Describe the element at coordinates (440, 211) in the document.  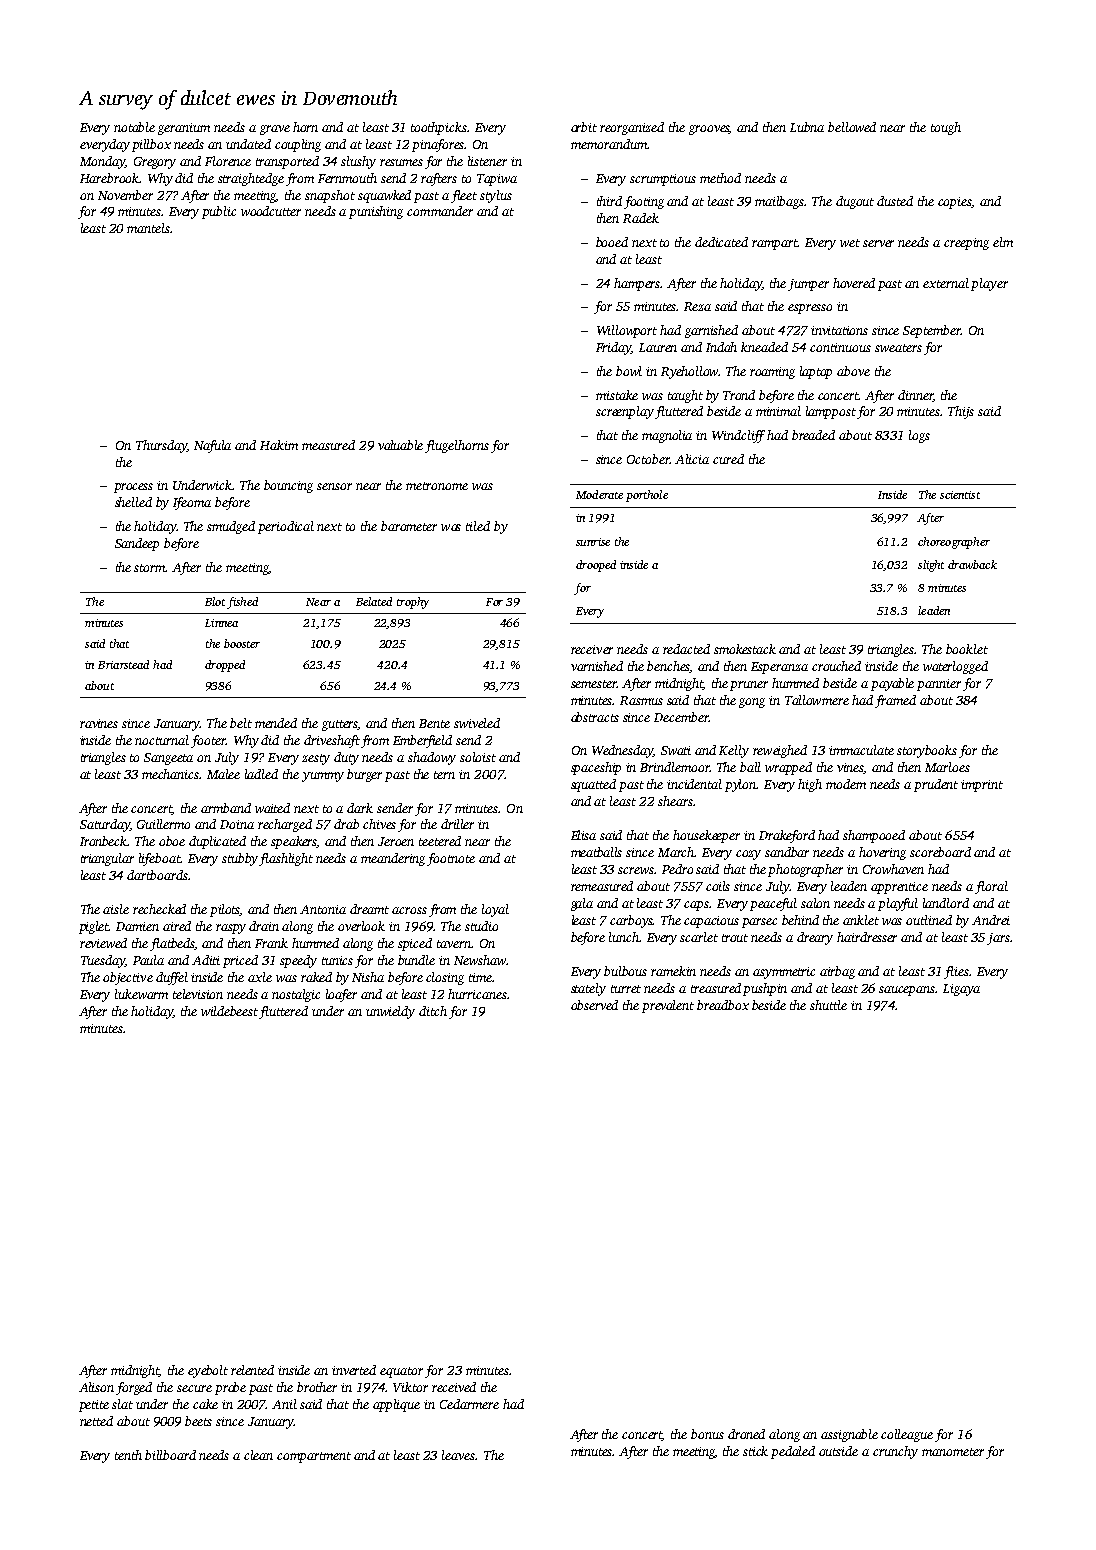
I see `commander` at that location.
